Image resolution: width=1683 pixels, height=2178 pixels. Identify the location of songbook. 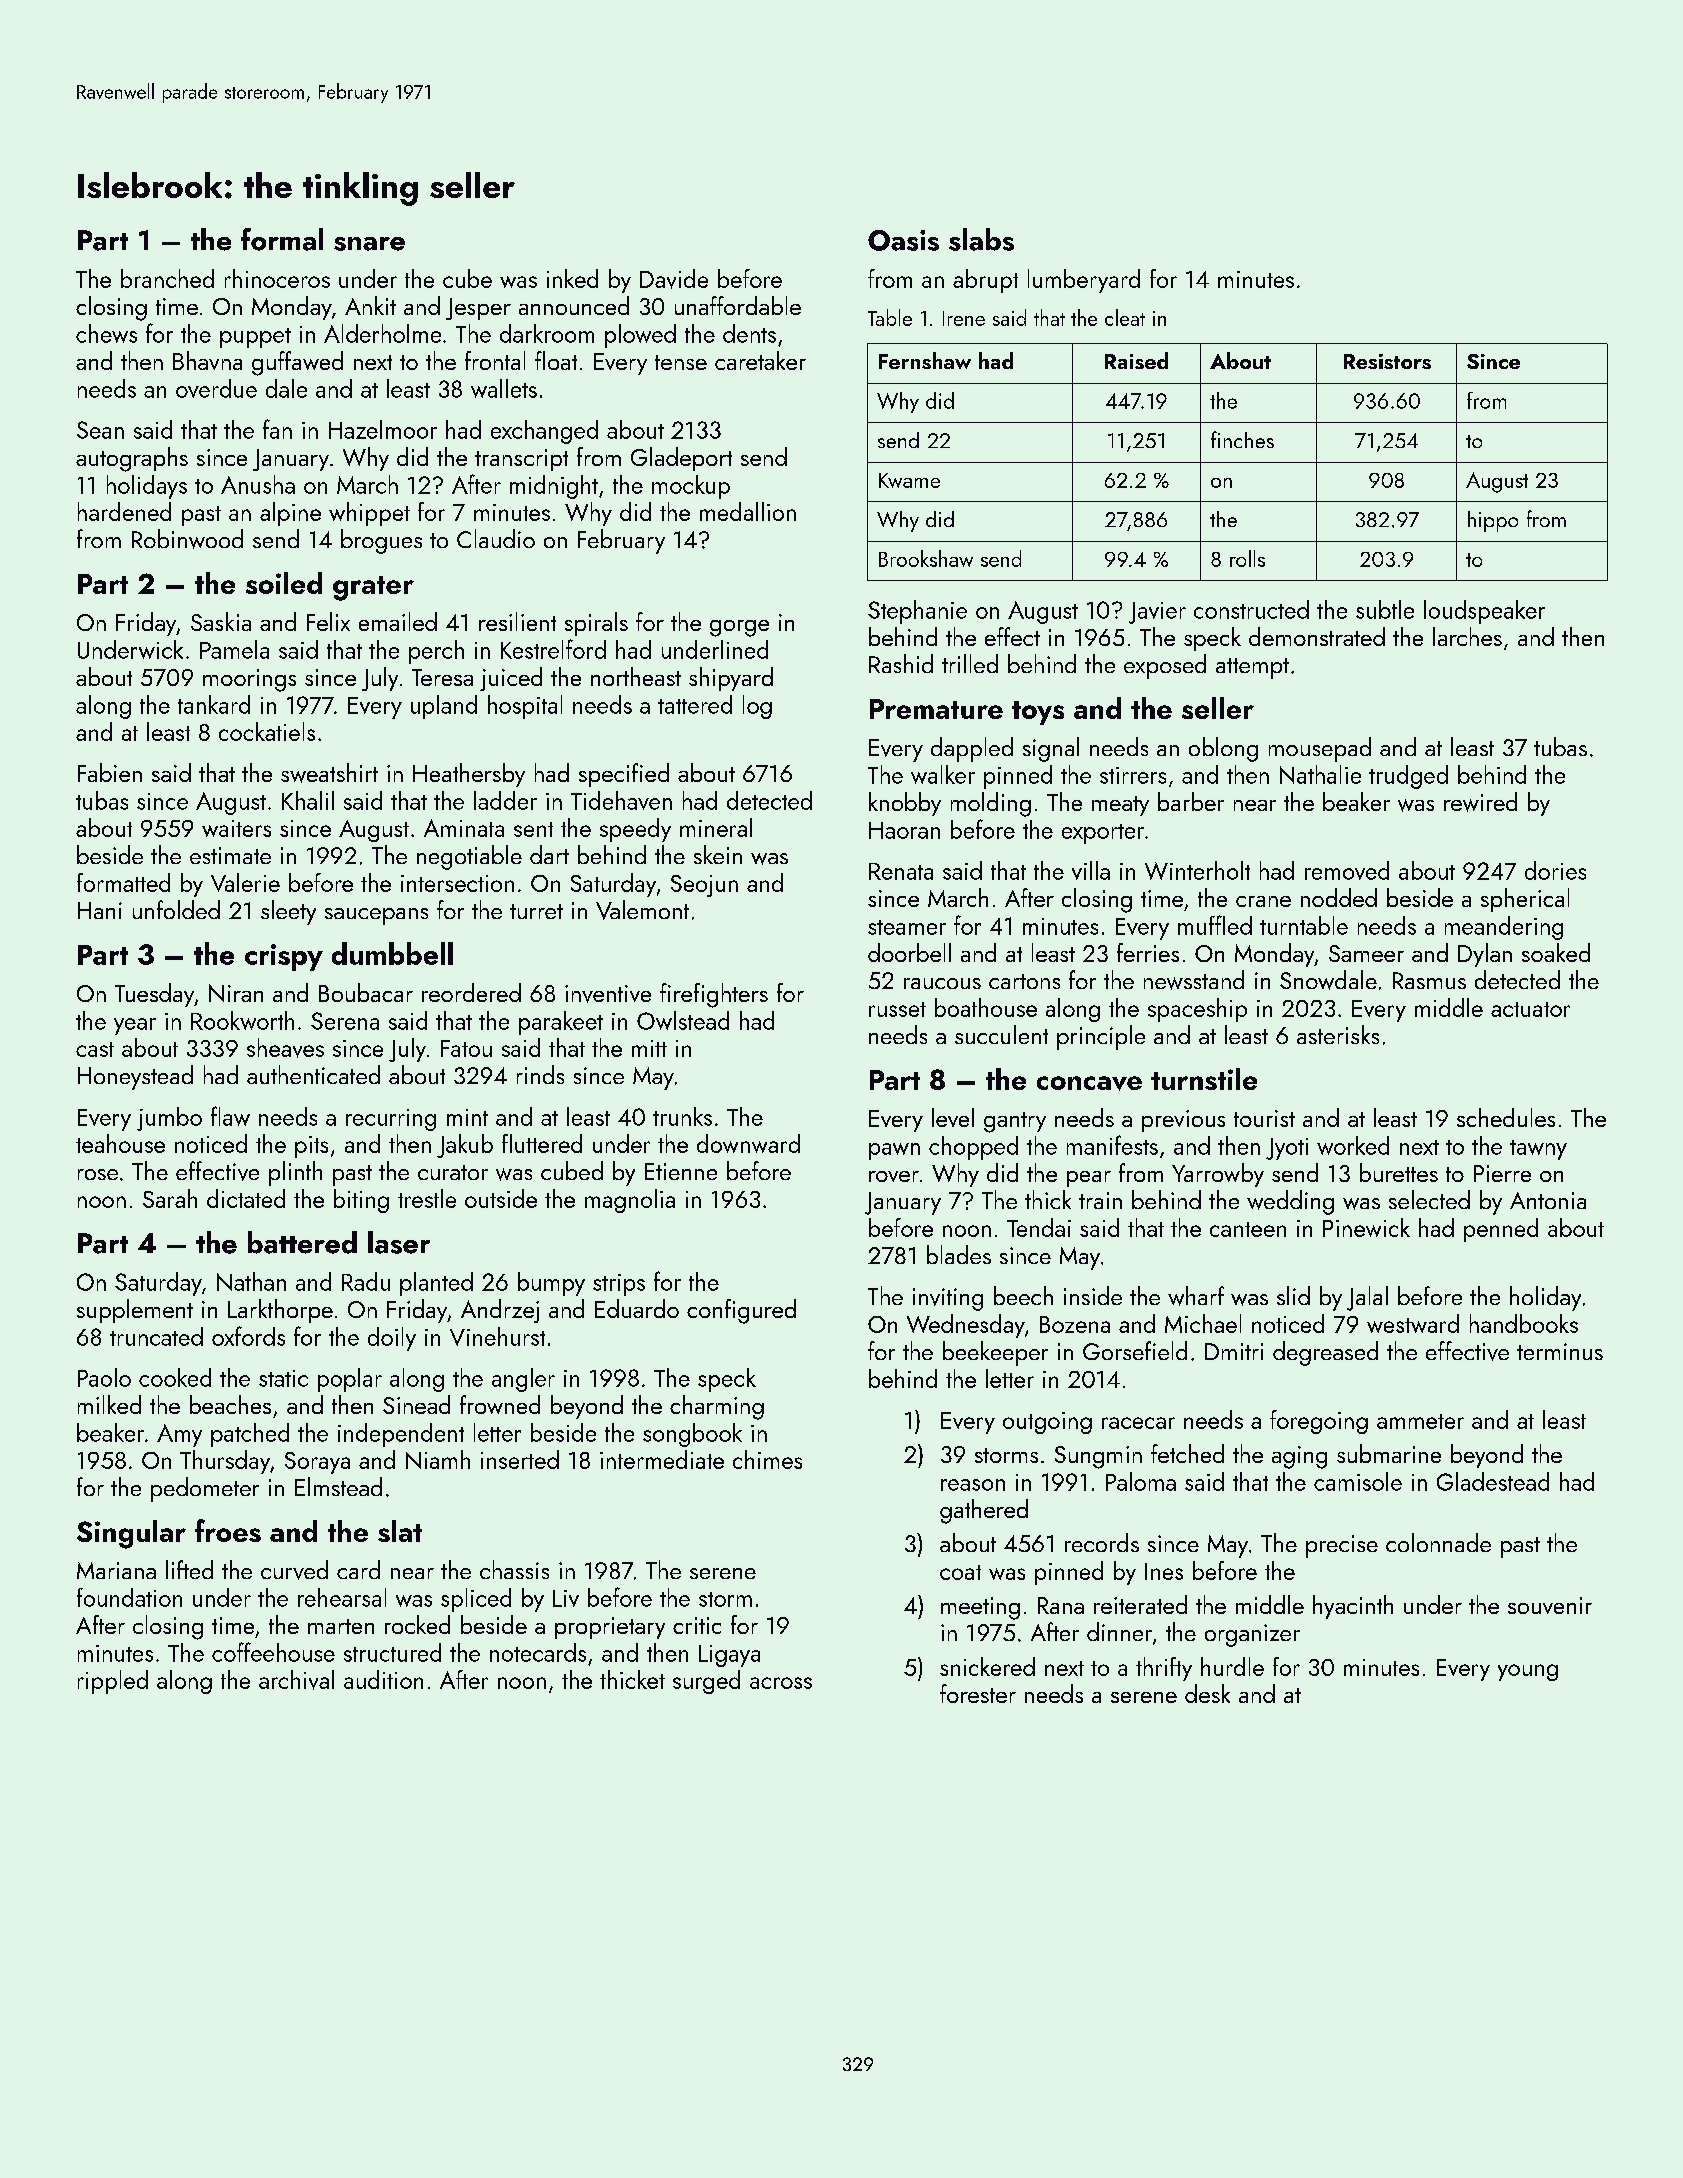
(692, 1435).
